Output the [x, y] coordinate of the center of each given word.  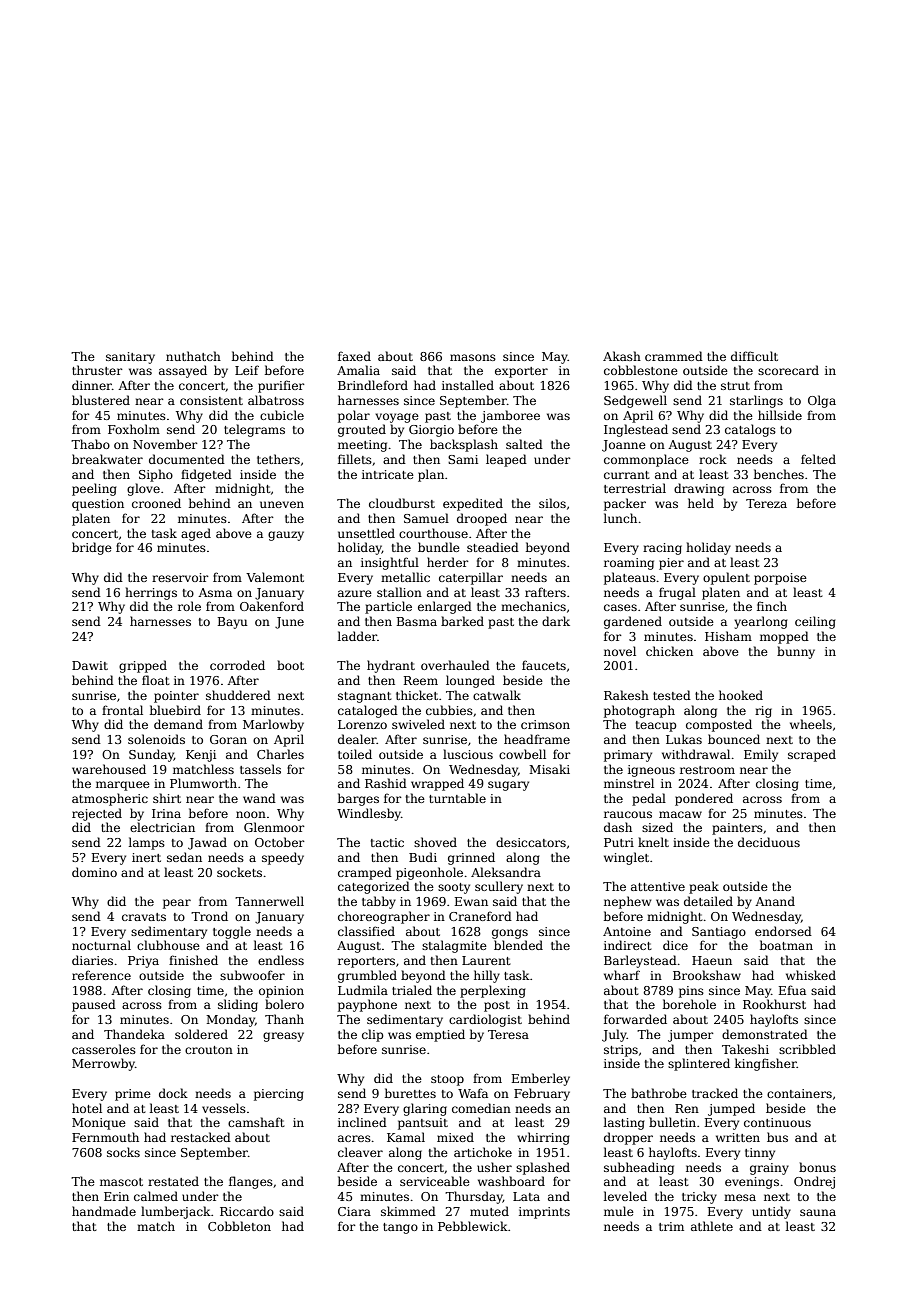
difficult [754, 356]
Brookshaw [707, 975]
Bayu [233, 623]
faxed [354, 356]
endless [281, 960]
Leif [247, 370]
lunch [620, 518]
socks [123, 1152]
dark [556, 621]
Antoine [627, 931]
